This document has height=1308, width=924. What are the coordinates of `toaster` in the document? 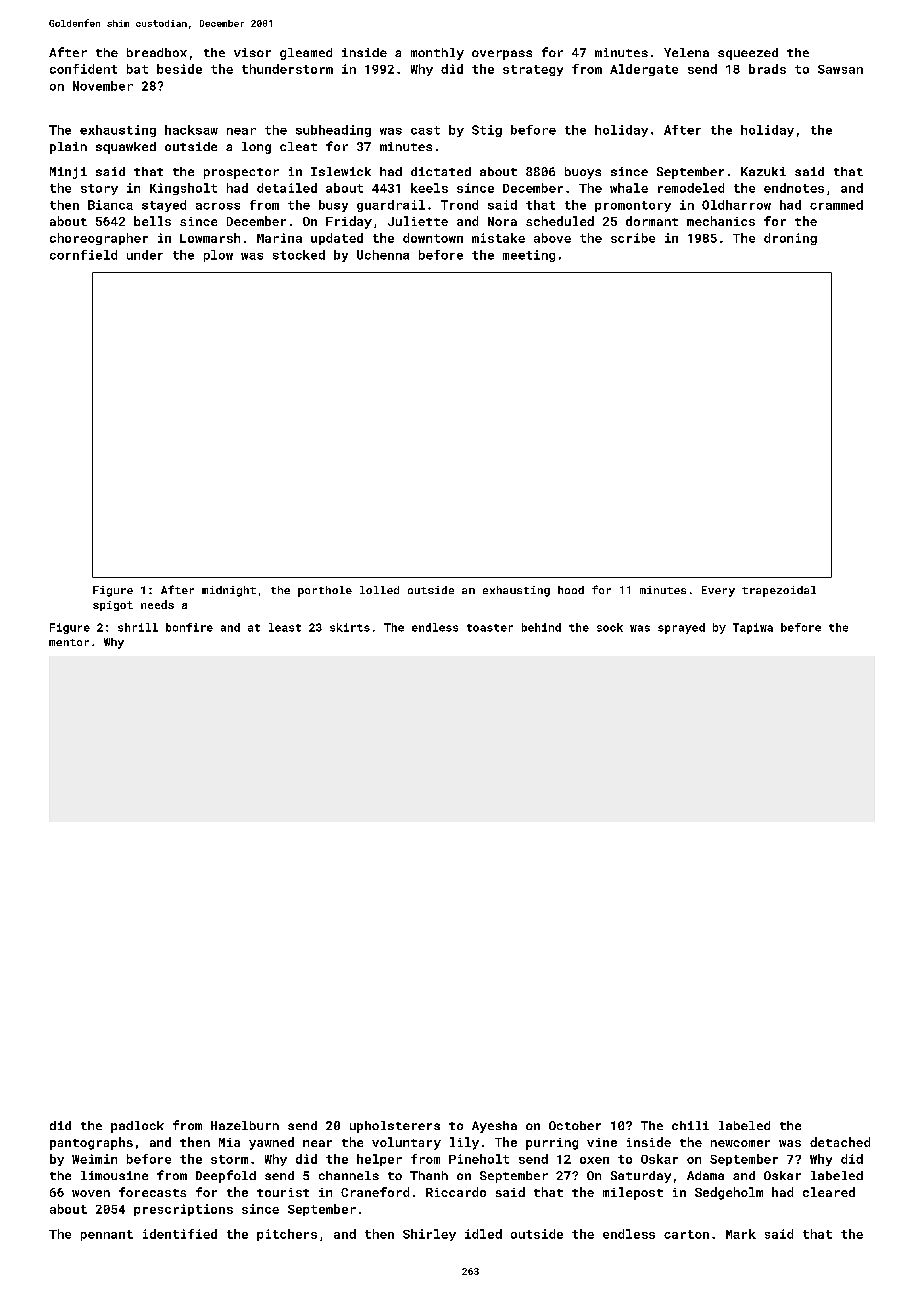 It's located at (490, 628).
